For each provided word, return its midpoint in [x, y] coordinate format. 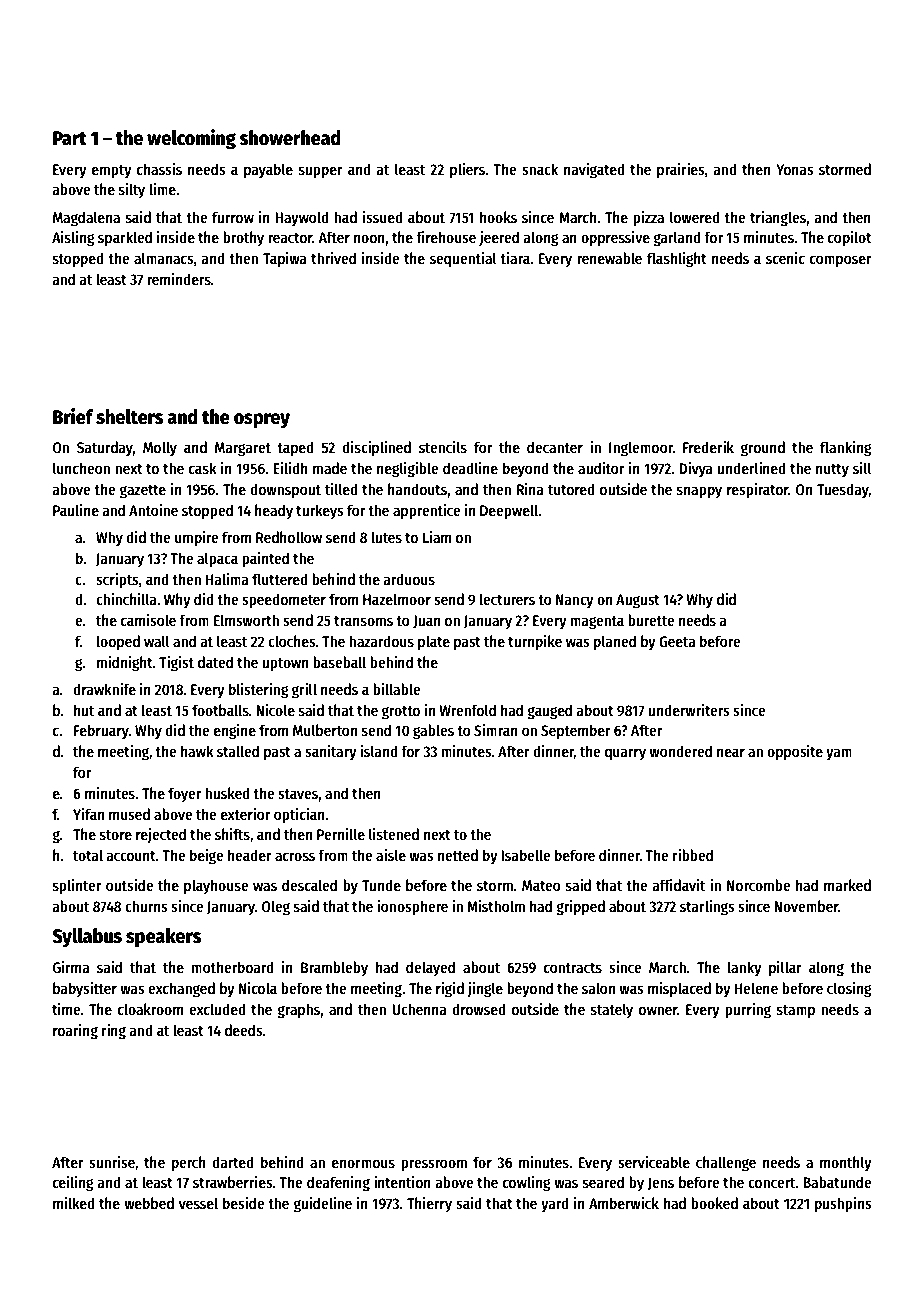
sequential [463, 260]
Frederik [708, 447]
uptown [285, 665]
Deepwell [509, 512]
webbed [149, 1203]
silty [132, 190]
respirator [758, 491]
